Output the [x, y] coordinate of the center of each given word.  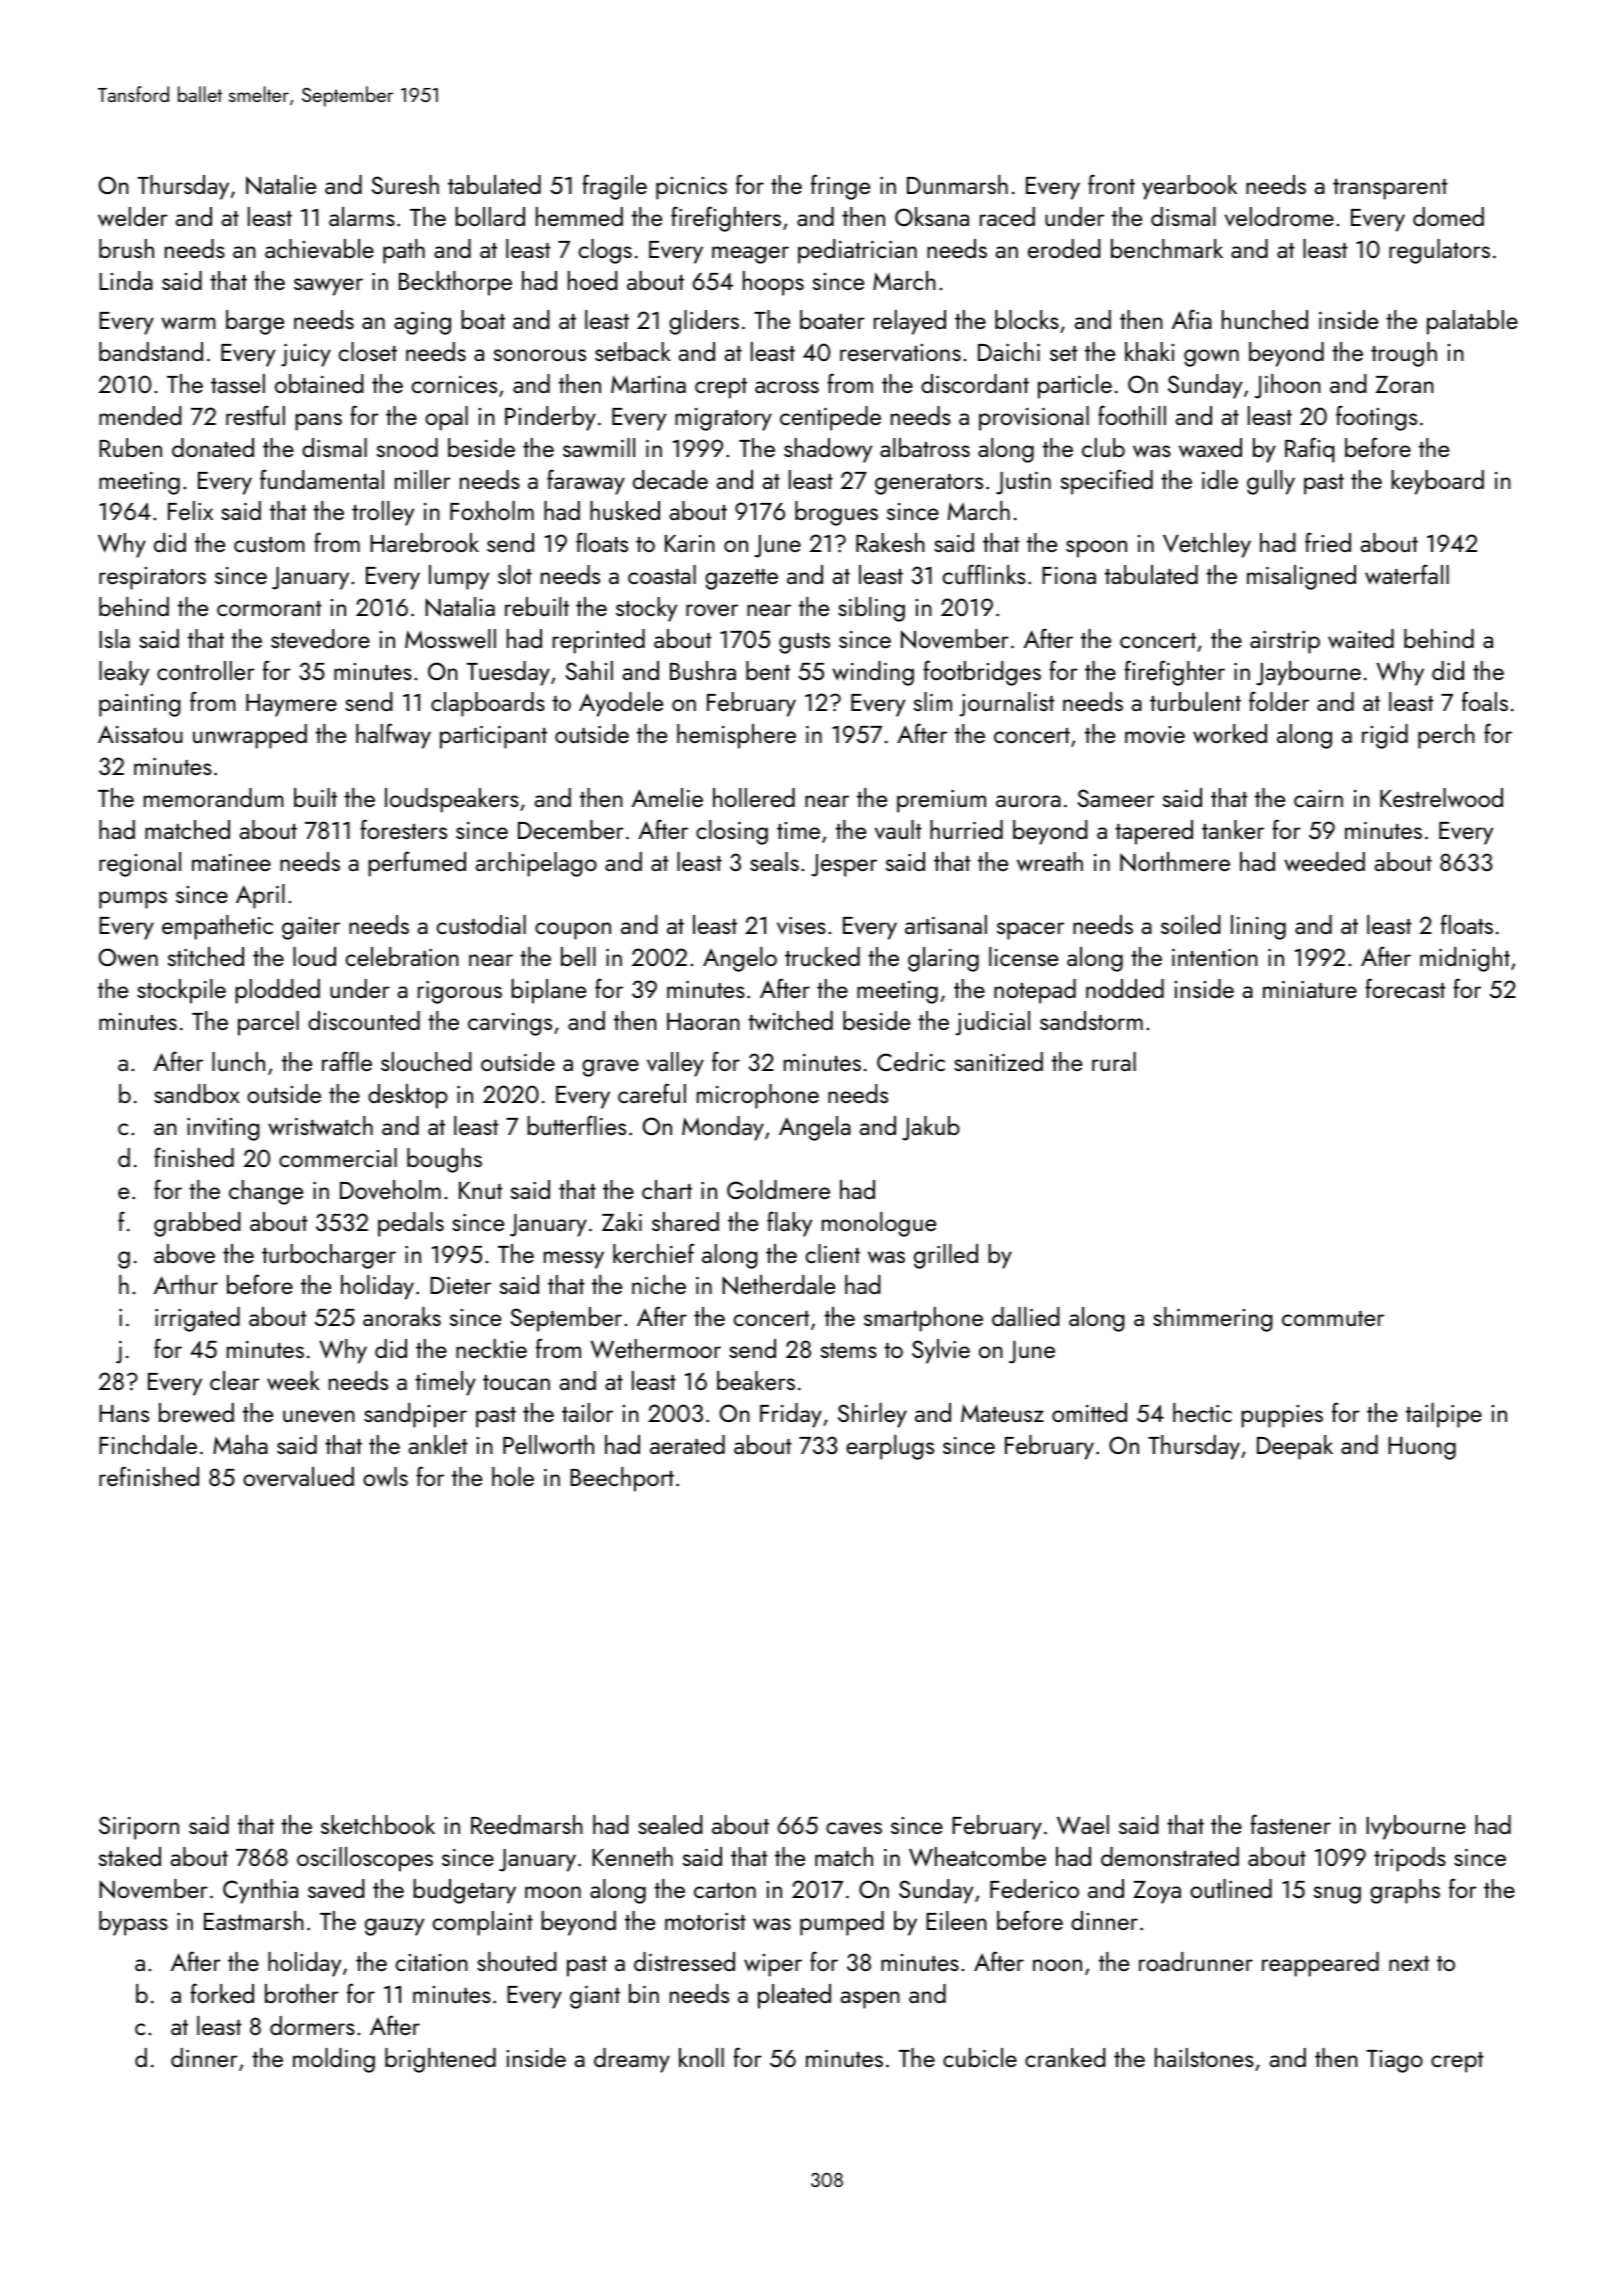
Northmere [1175, 862]
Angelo [740, 959]
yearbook [1189, 187]
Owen [128, 957]
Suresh [405, 184]
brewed [196, 1413]
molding [334, 2060]
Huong [1422, 1448]
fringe [840, 187]
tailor [587, 1412]
